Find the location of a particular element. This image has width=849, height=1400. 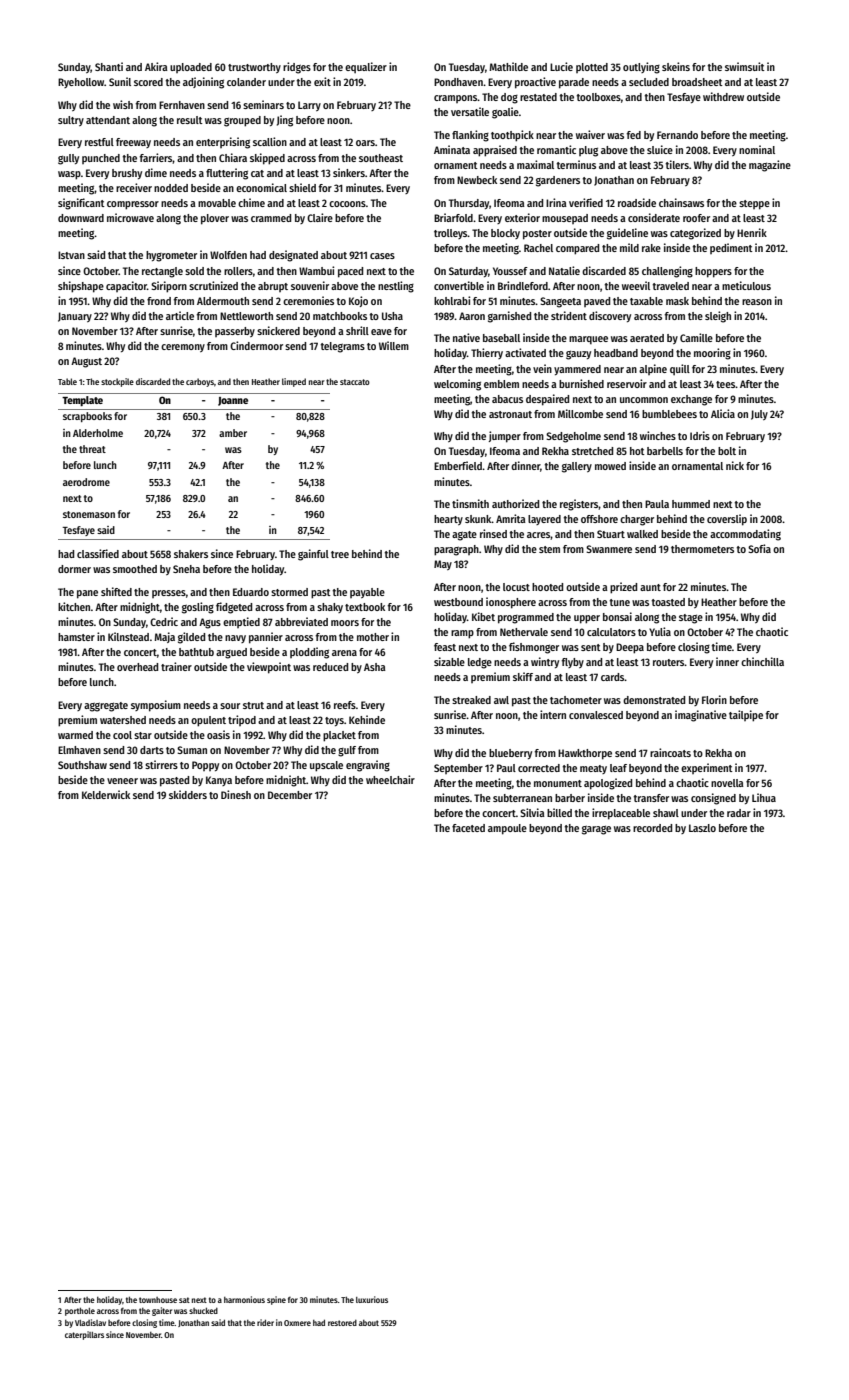

luxurious is located at coordinates (372, 1299).
